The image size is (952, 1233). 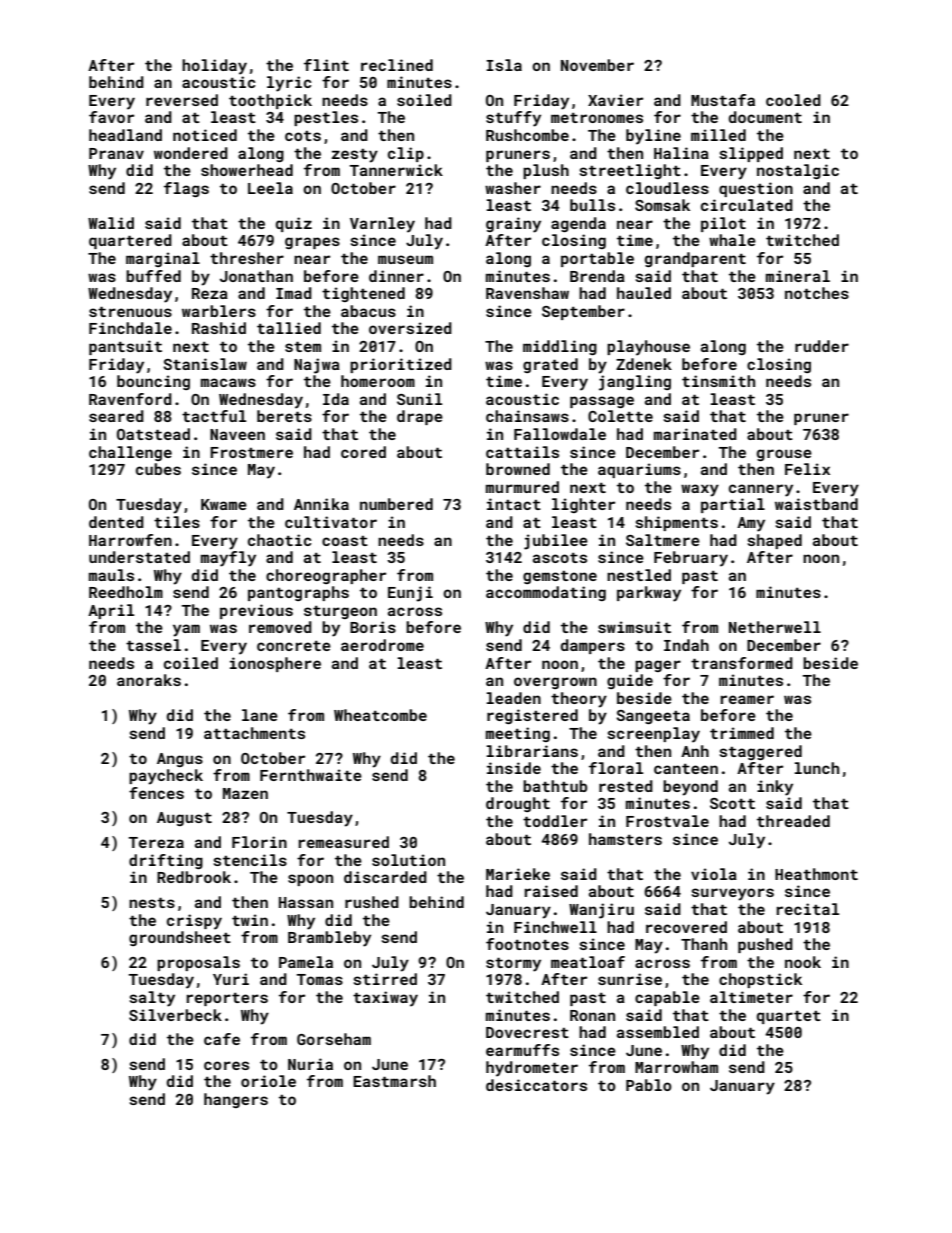 I want to click on lane, so click(x=260, y=715).
